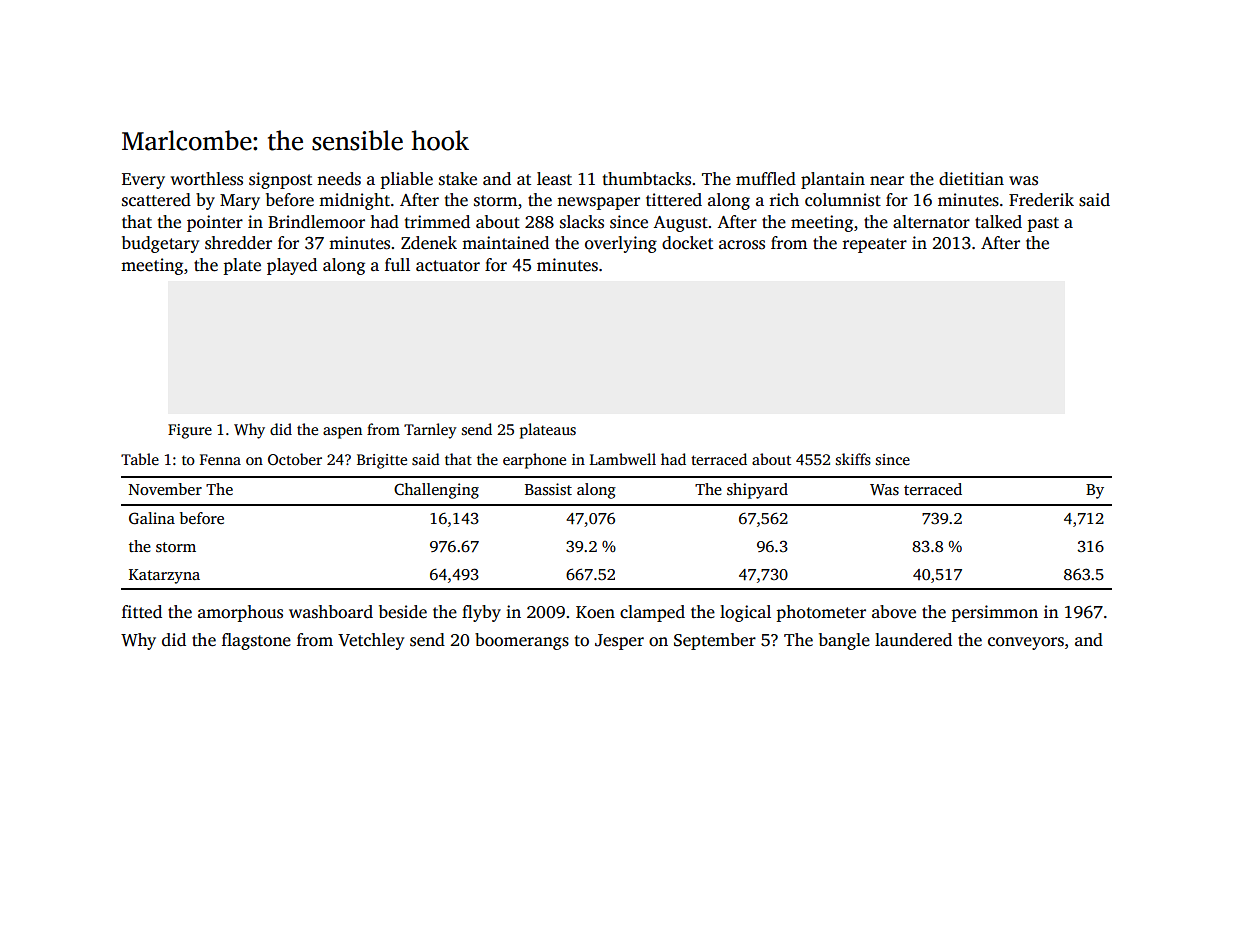 This screenshot has width=1233, height=952. Describe the element at coordinates (164, 576) in the screenshot. I see `Katarzyna` at that location.
